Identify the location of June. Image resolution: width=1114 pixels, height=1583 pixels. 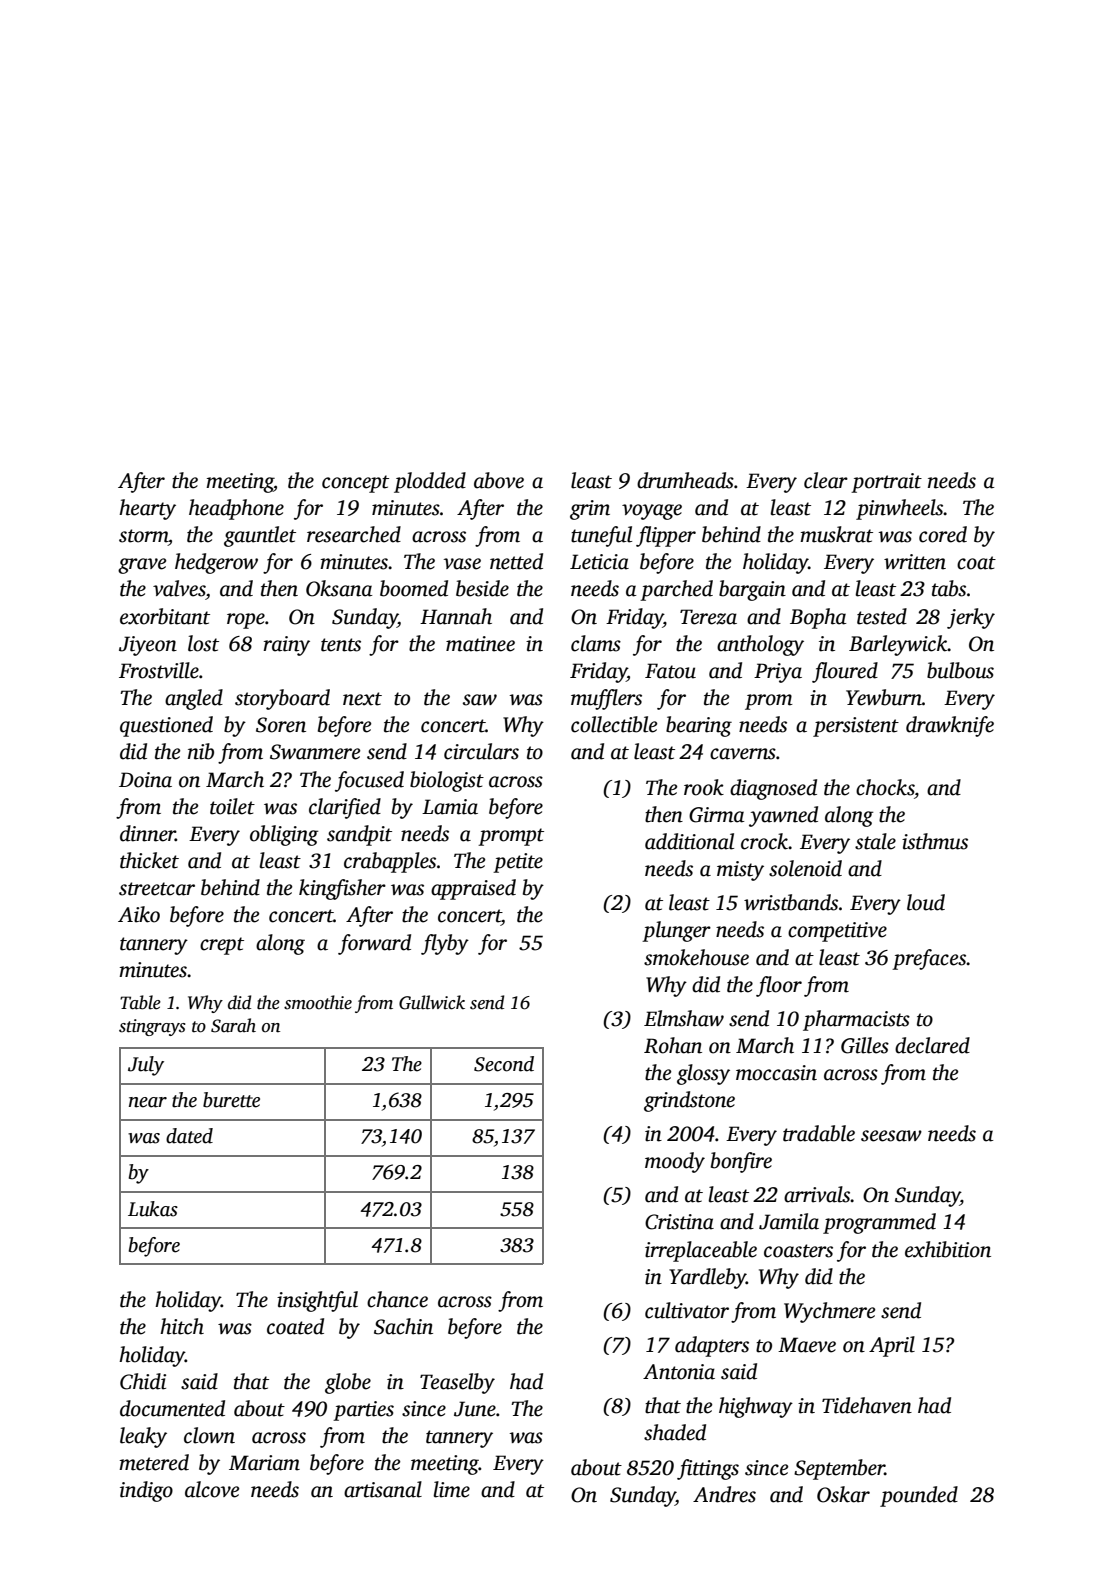
(475, 1409).
